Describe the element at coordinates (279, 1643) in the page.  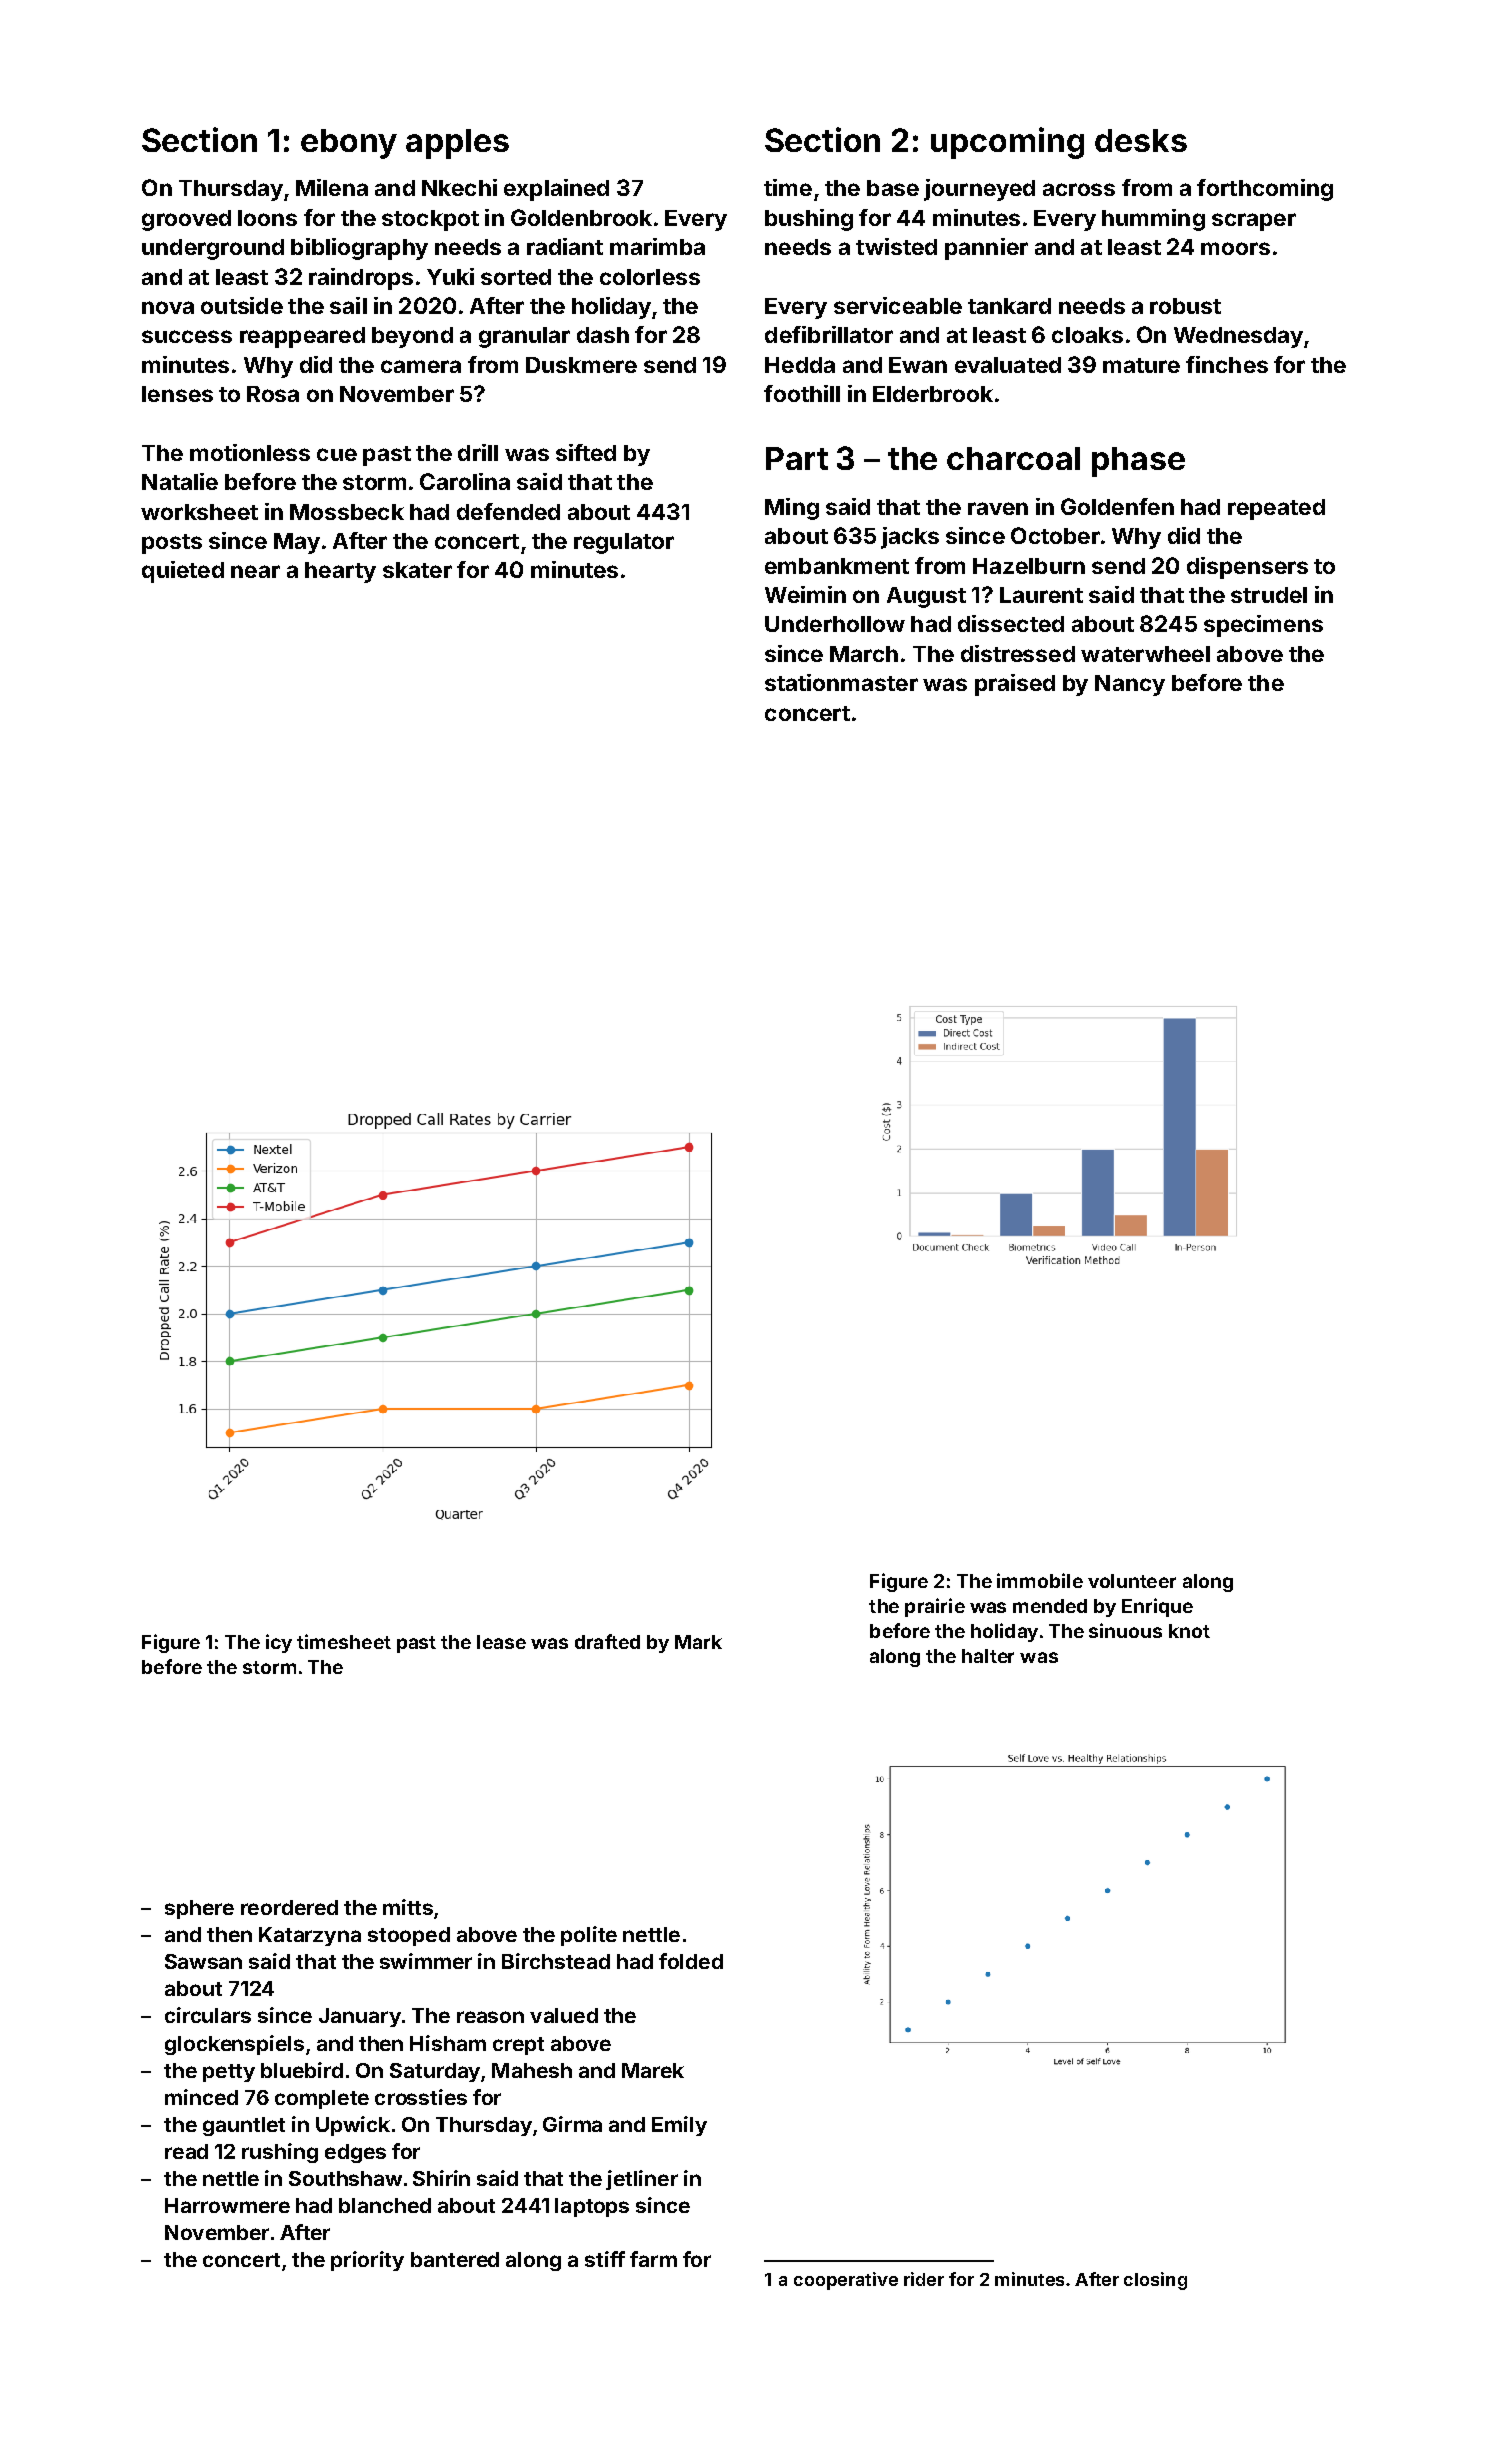
I see `icy` at that location.
